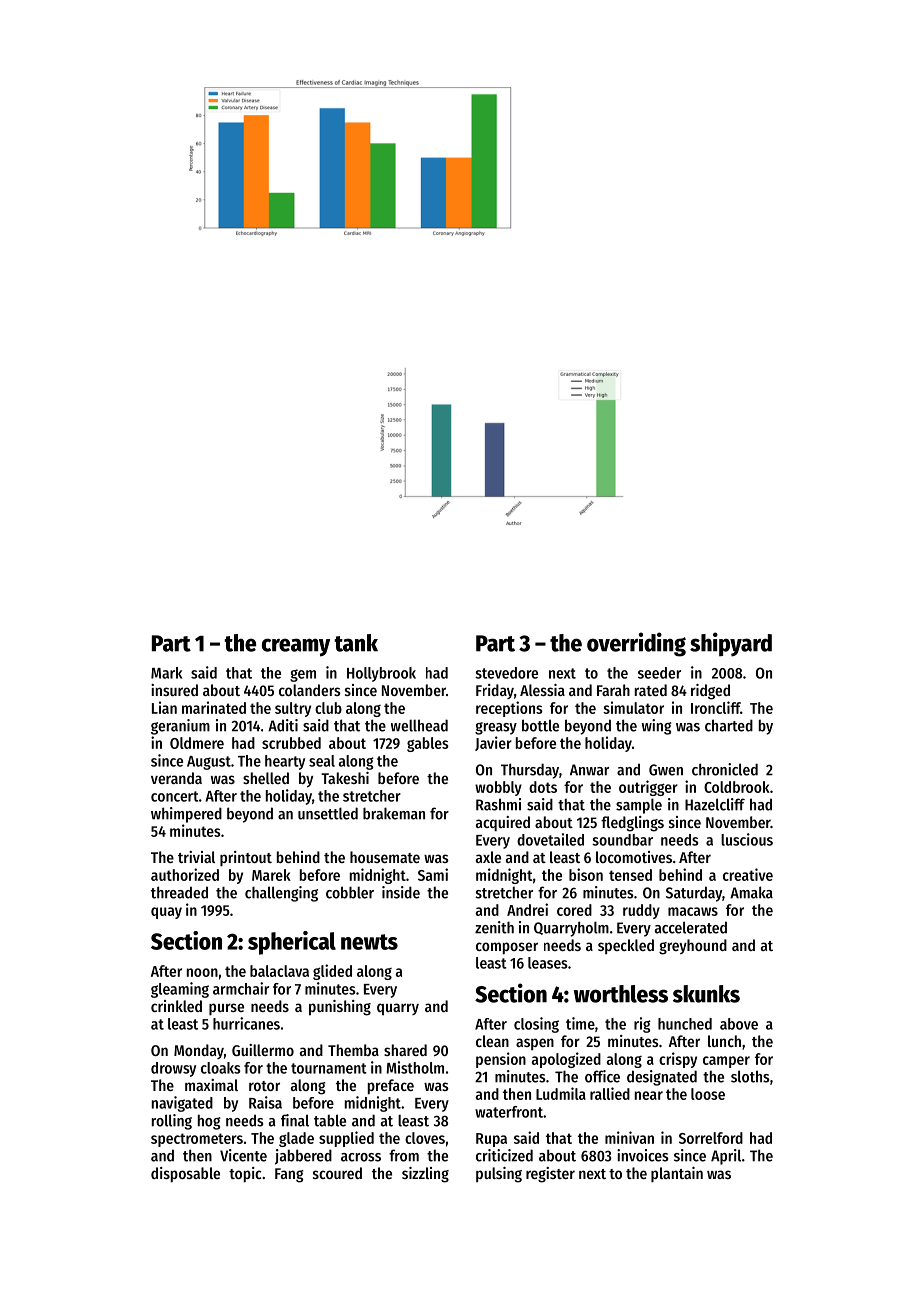 Image resolution: width=924 pixels, height=1311 pixels. Describe the element at coordinates (506, 673) in the screenshot. I see `stevedore` at that location.
